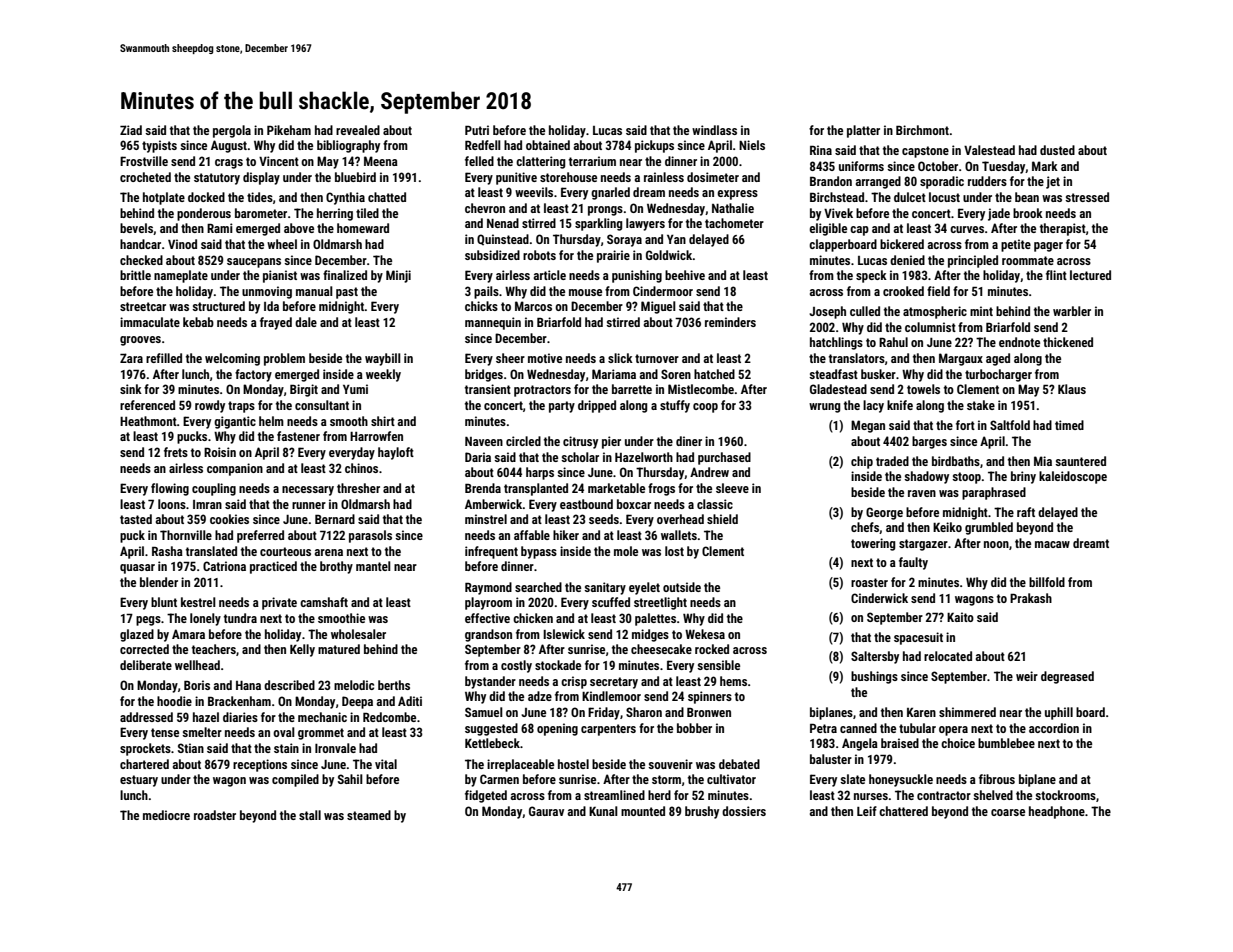 The image size is (1233, 952). What do you see at coordinates (369, 815) in the screenshot?
I see `steamed` at bounding box center [369, 815].
